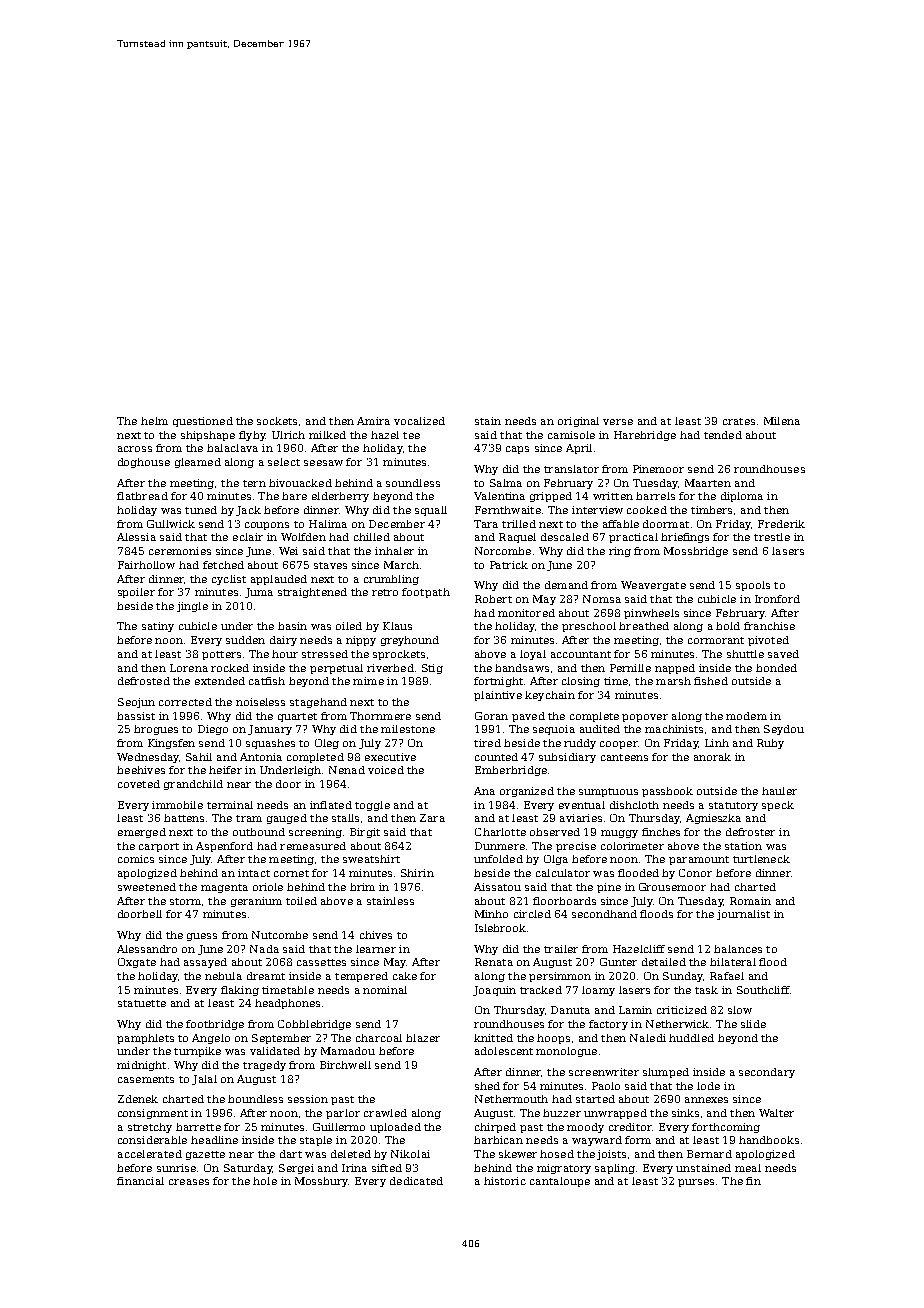 This screenshot has width=924, height=1308. I want to click on turtleneck, so click(761, 859).
